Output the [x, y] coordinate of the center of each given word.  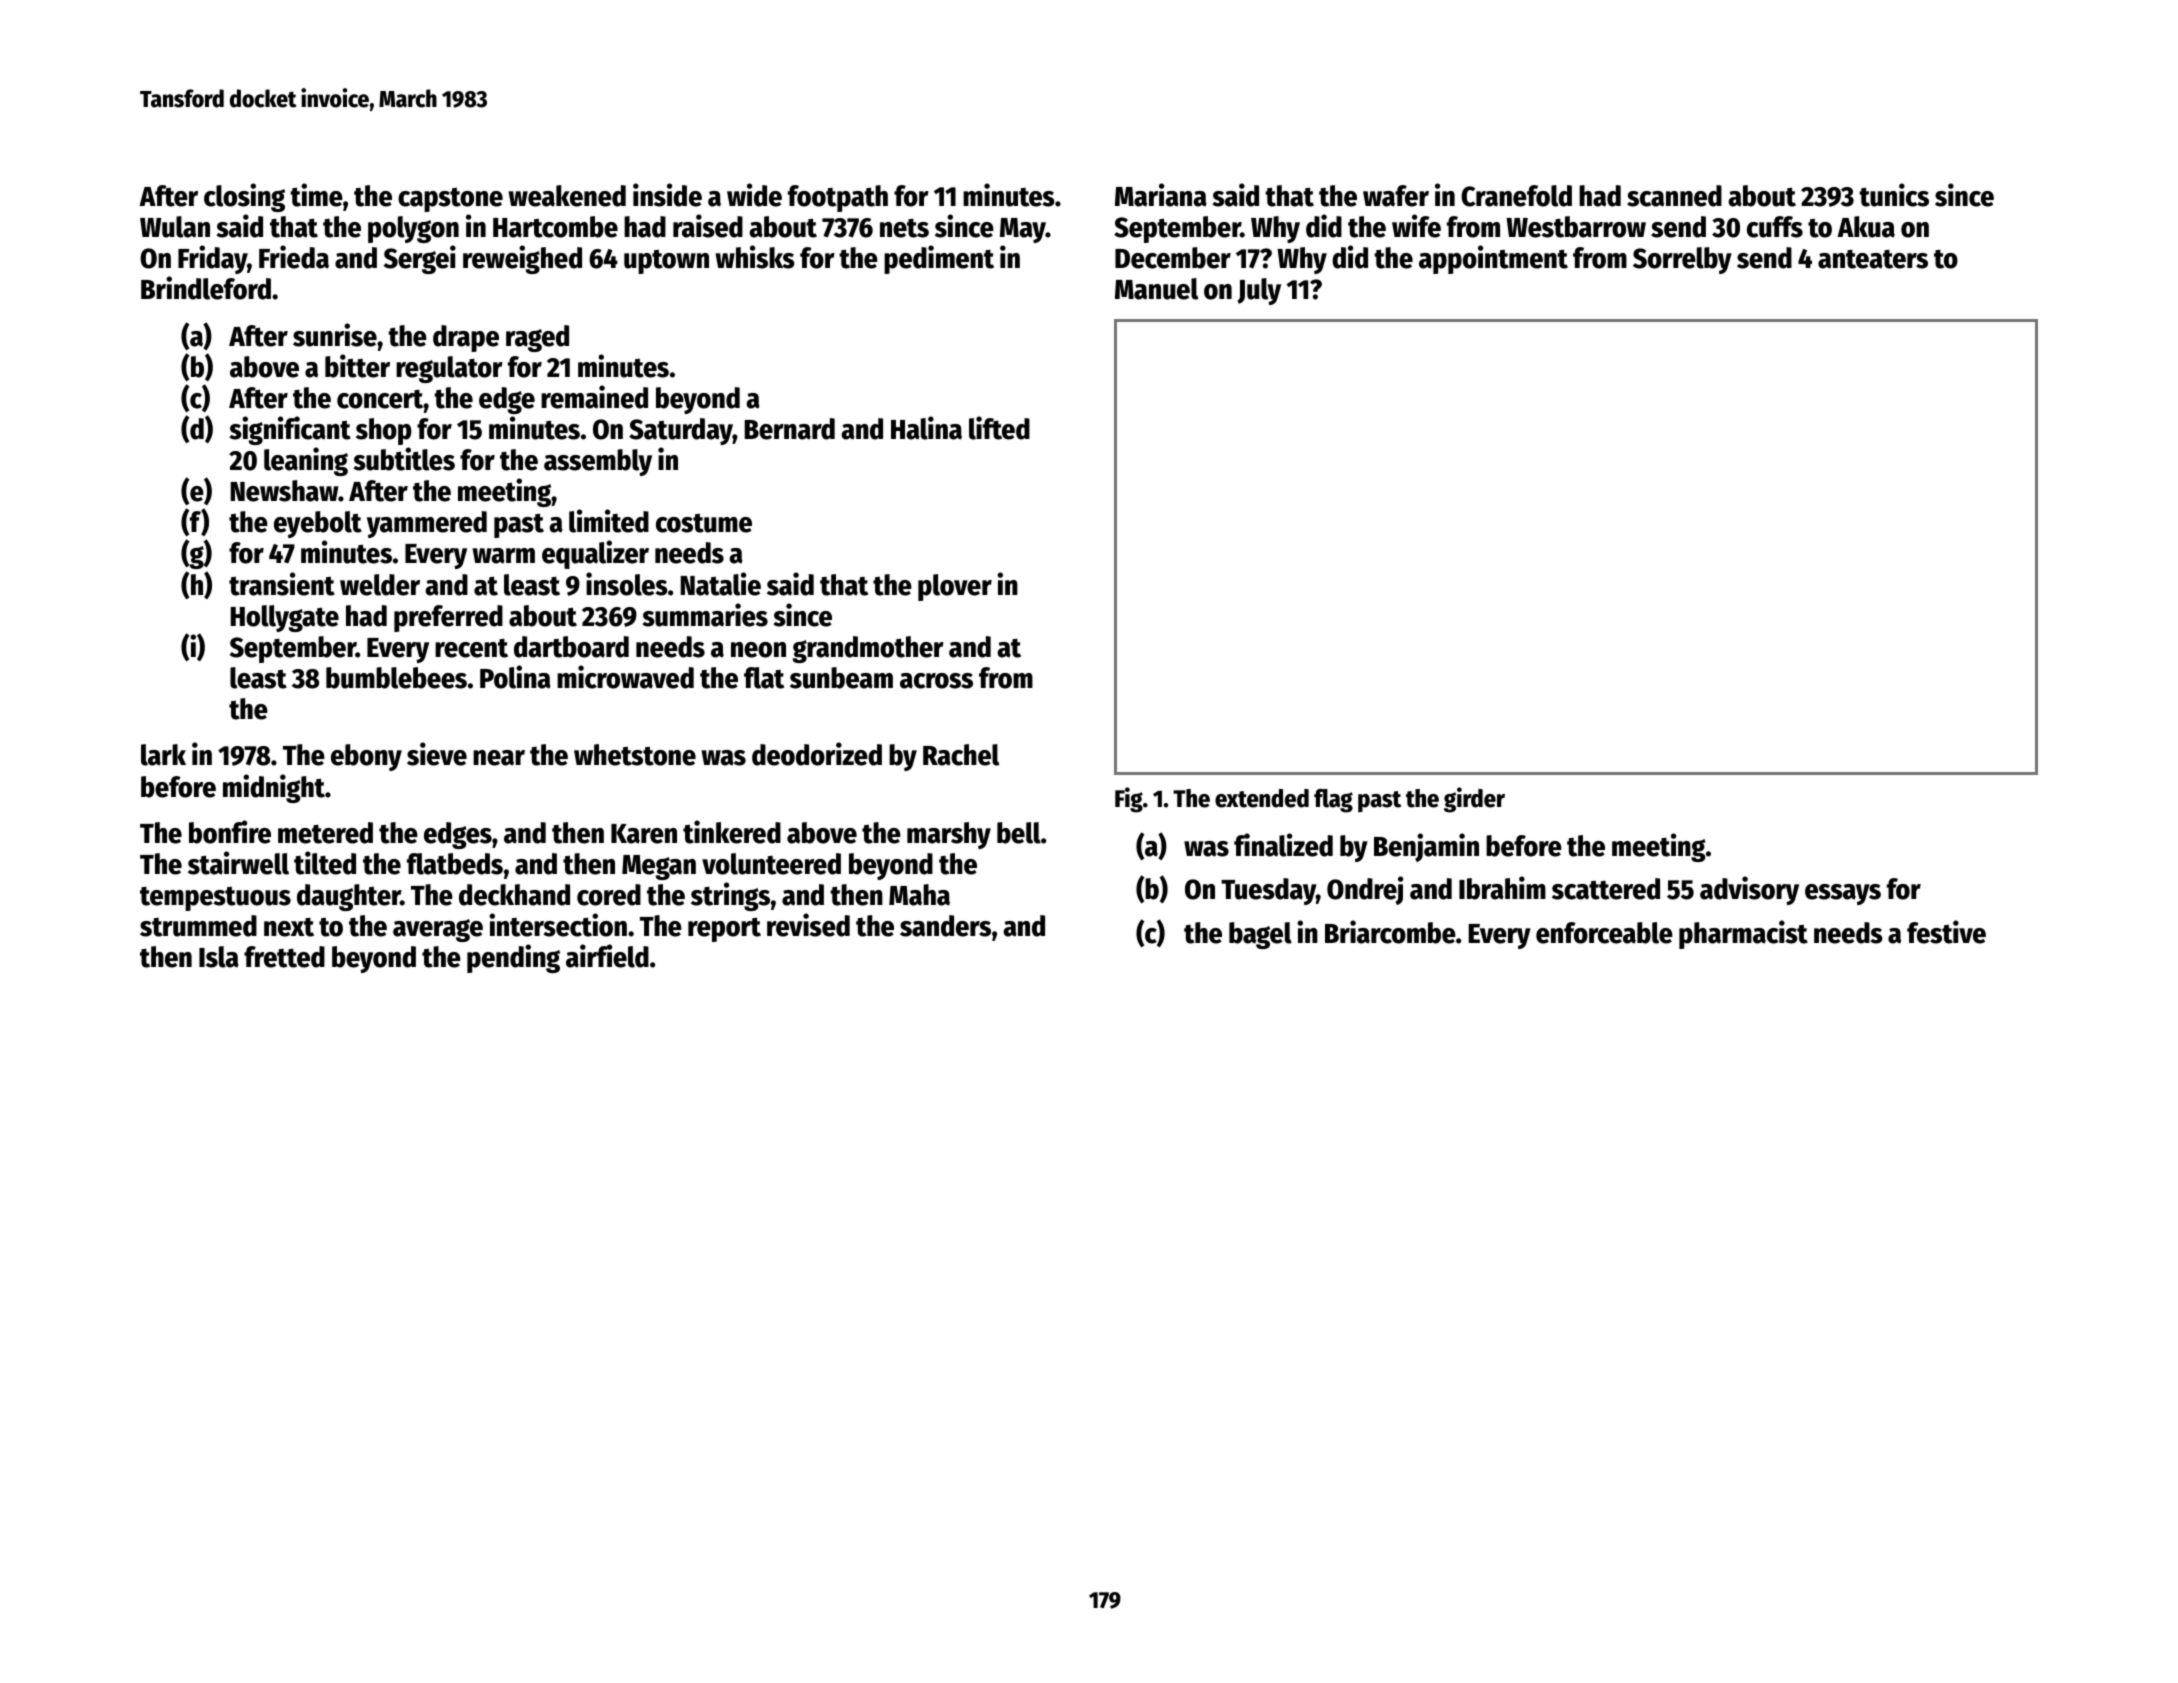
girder [1474, 800]
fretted [284, 957]
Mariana [1161, 195]
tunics [1894, 195]
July [1259, 291]
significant [290, 430]
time [316, 195]
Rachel [961, 755]
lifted [999, 428]
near [499, 758]
